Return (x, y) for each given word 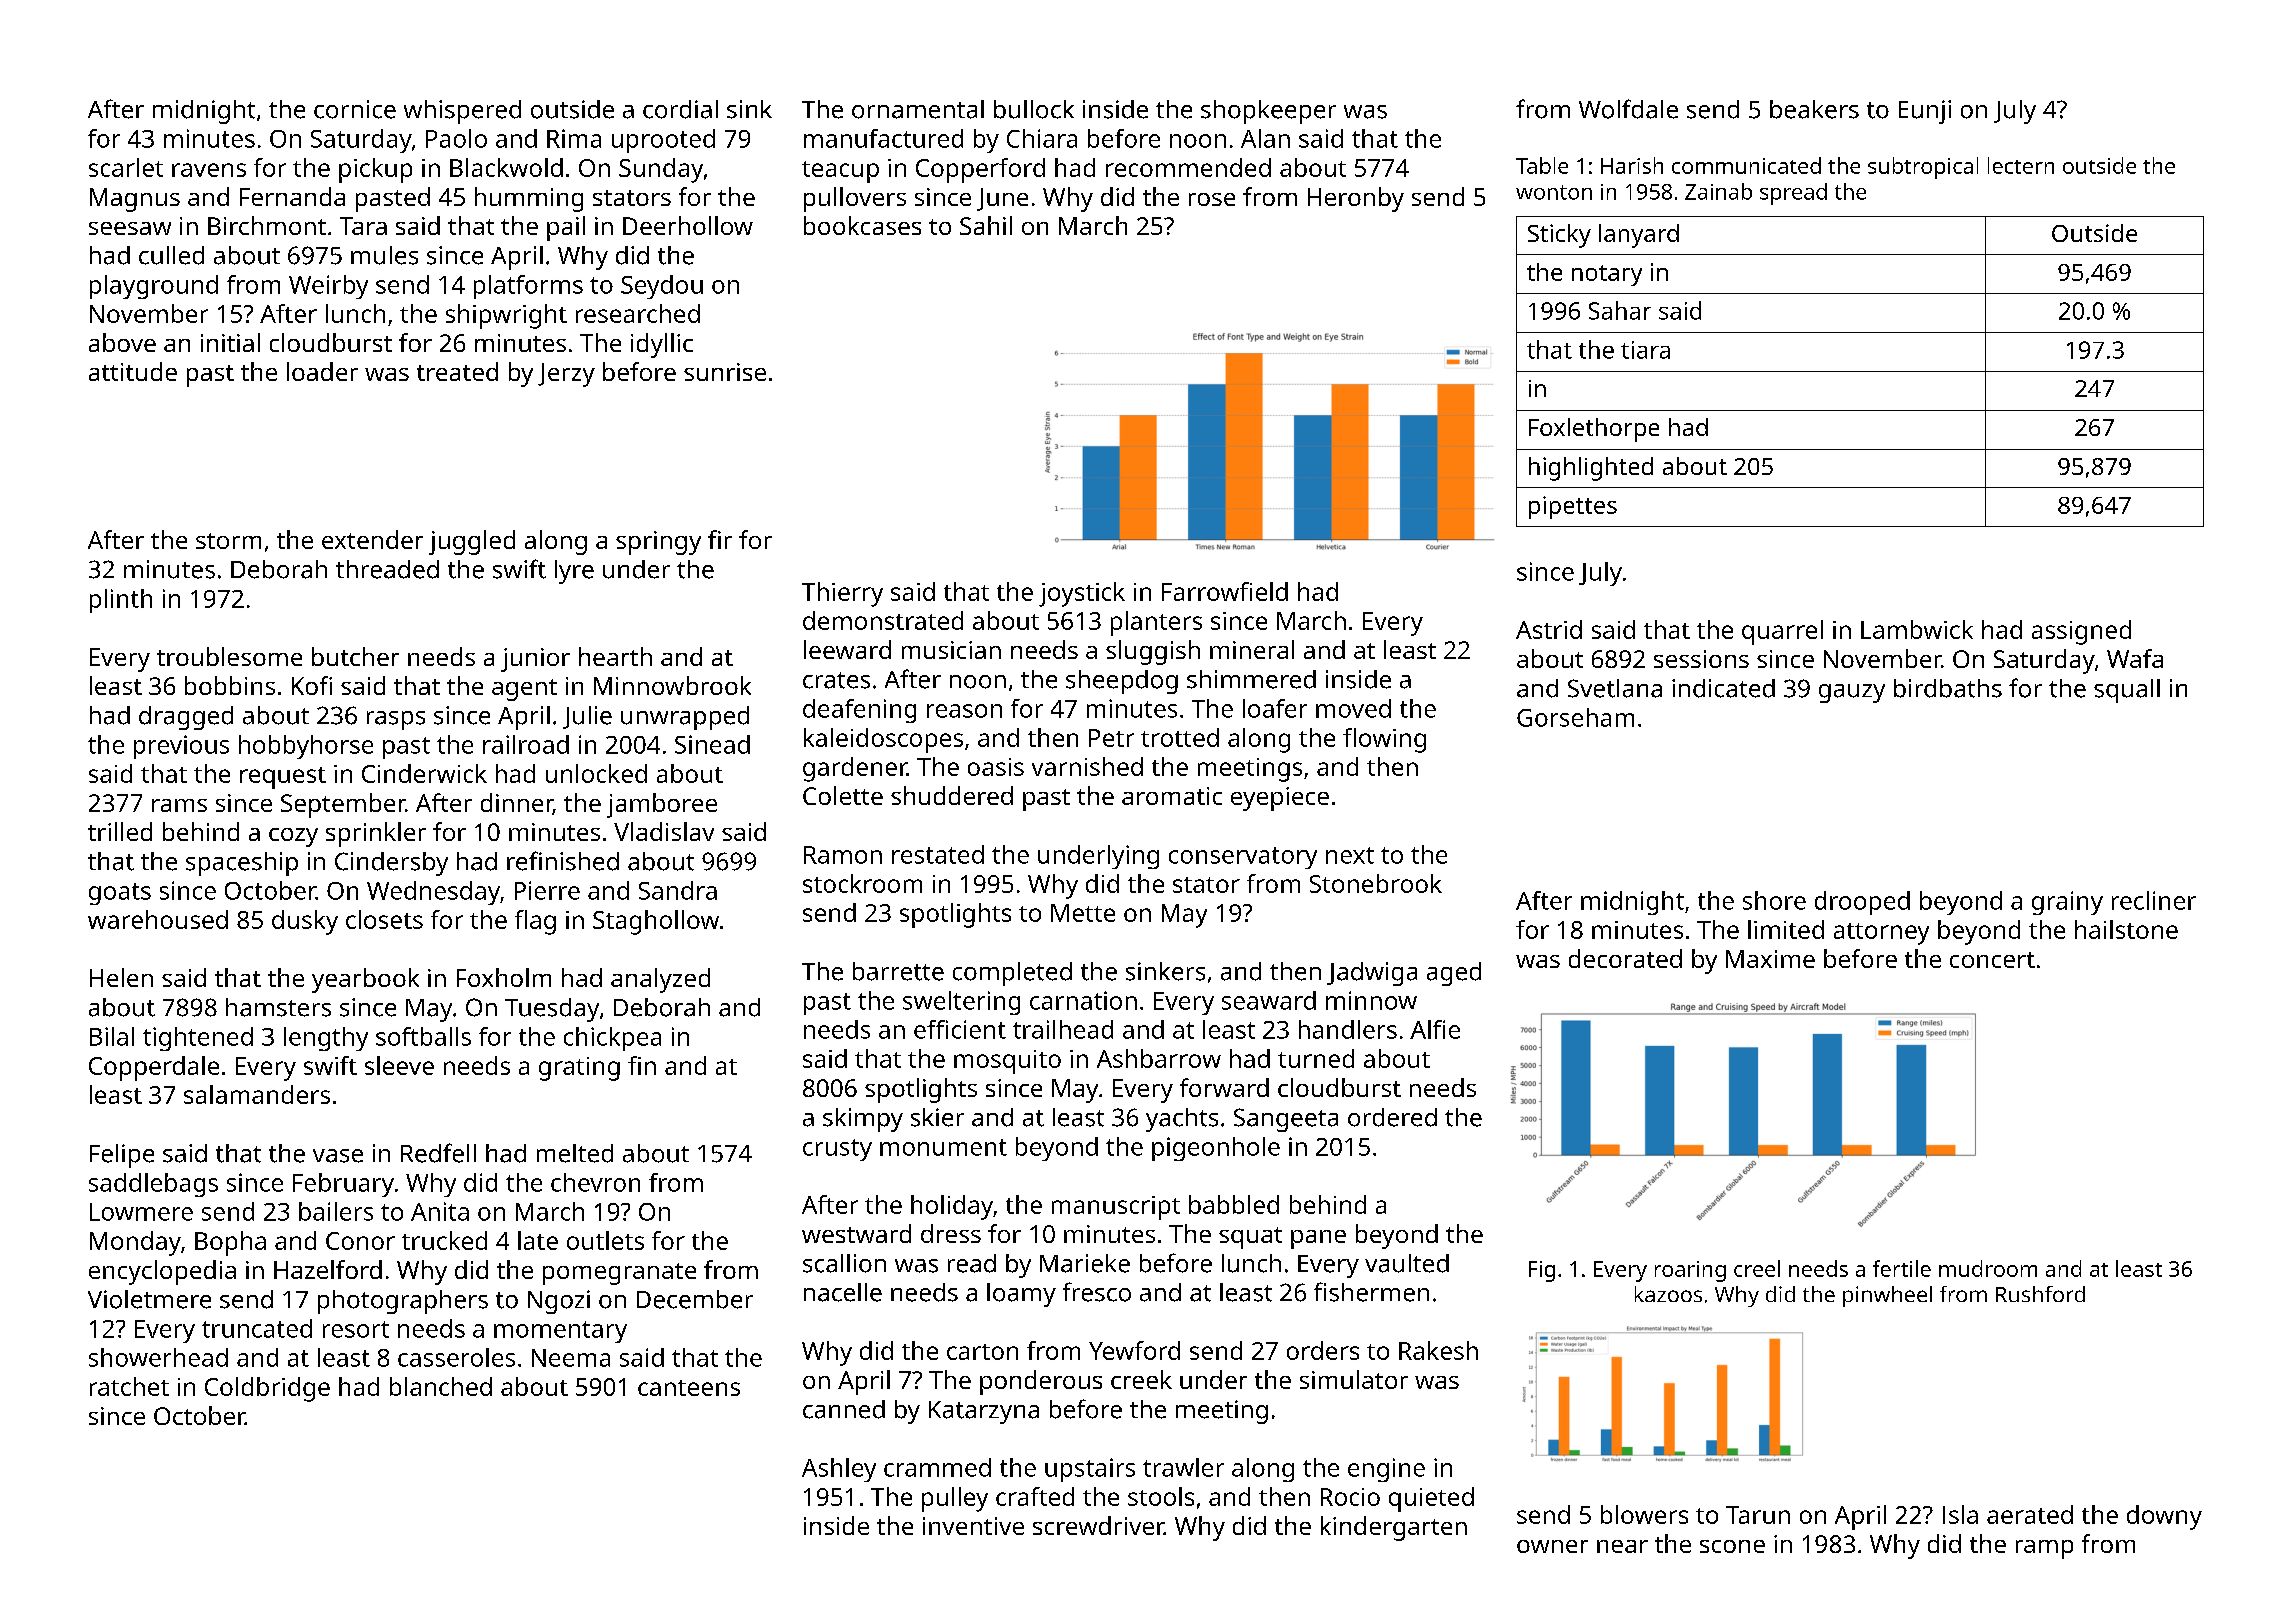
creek (1141, 1379)
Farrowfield (1225, 591)
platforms (528, 287)
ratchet (129, 1386)
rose (1212, 199)
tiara (1645, 350)
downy (2164, 1517)
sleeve (399, 1065)
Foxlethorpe (1594, 430)
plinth (121, 601)
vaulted (1407, 1263)
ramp (2044, 1549)
